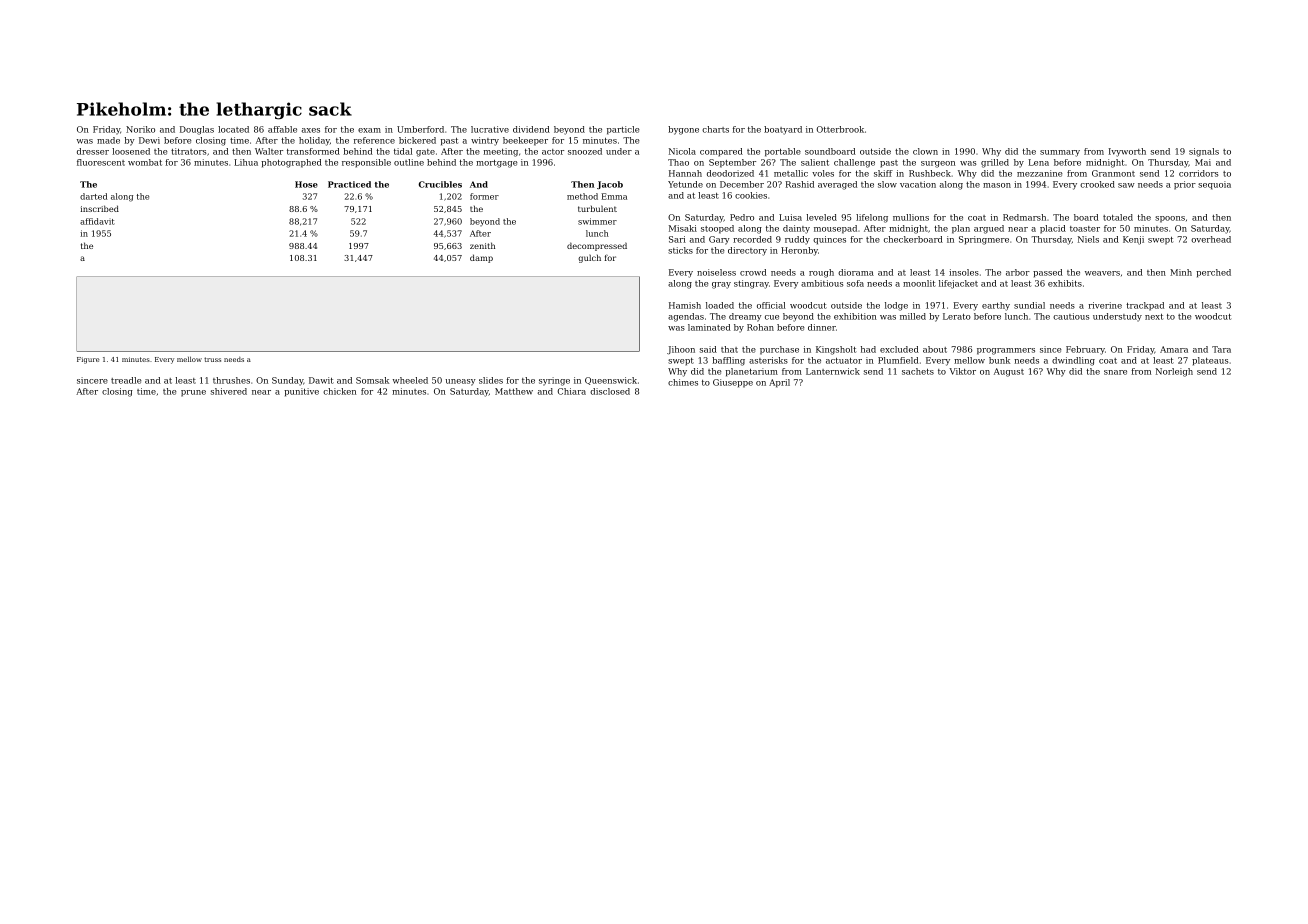 The width and height of the screenshot is (1308, 924). I want to click on boatyard, so click(783, 130).
